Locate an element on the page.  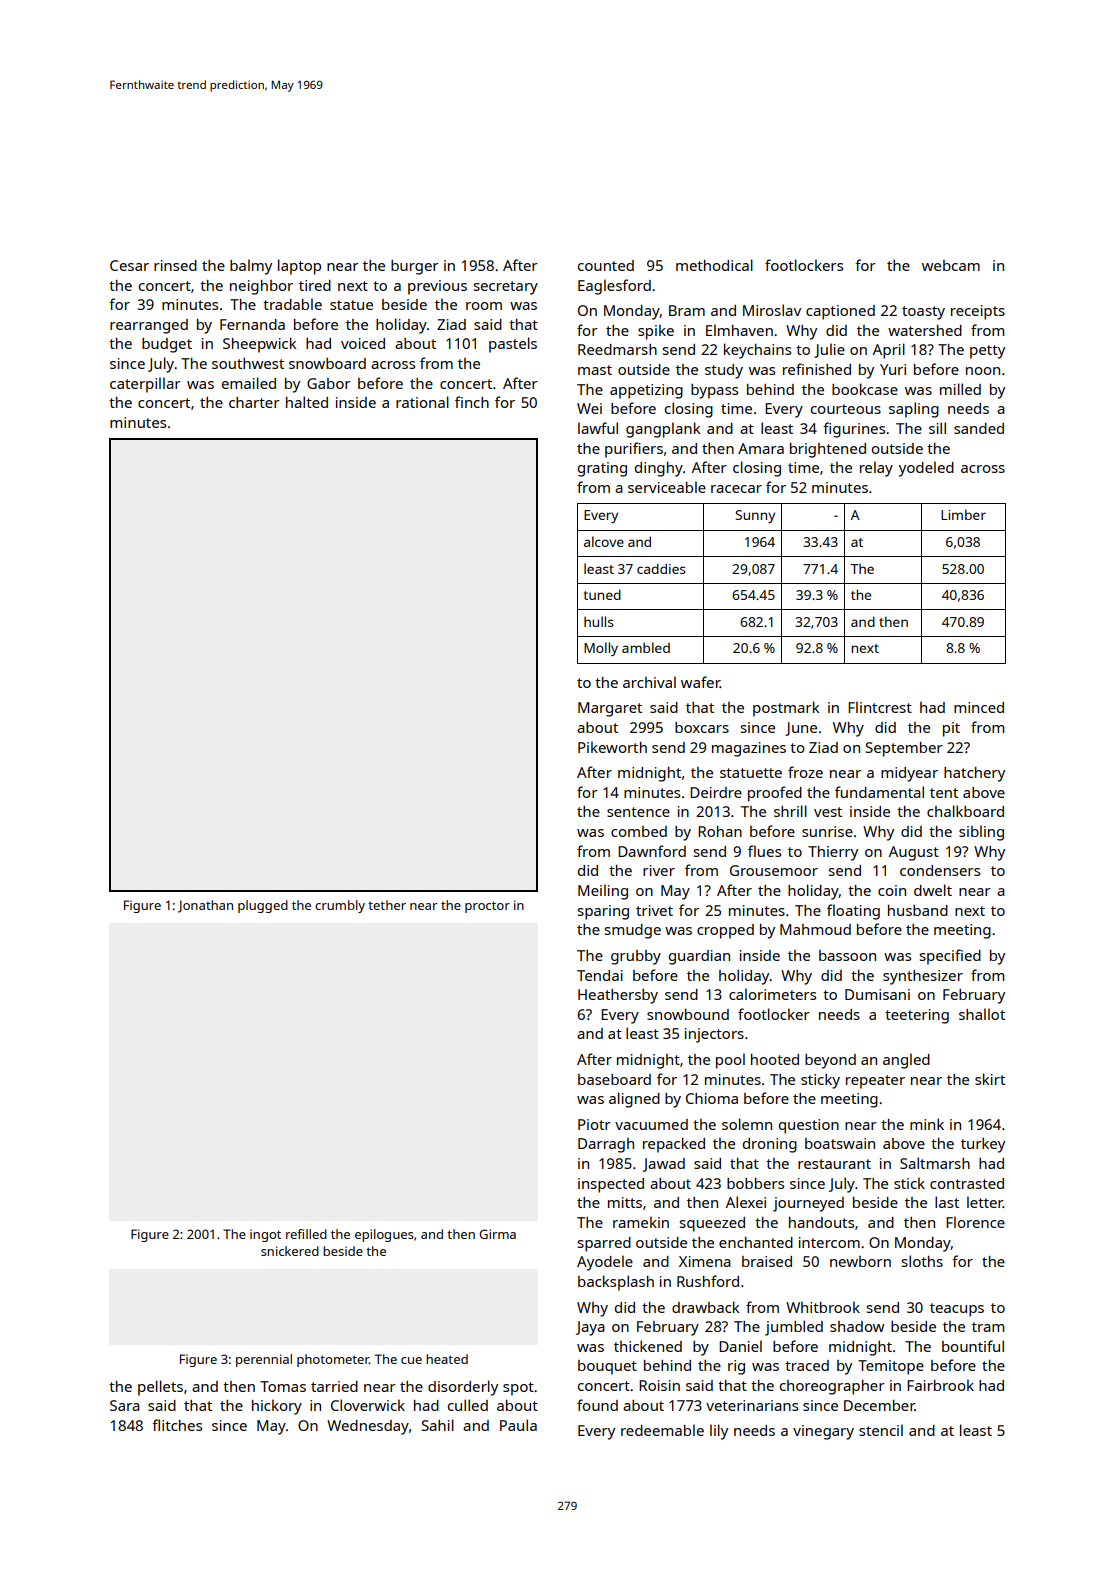
Pikeworth is located at coordinates (612, 747).
